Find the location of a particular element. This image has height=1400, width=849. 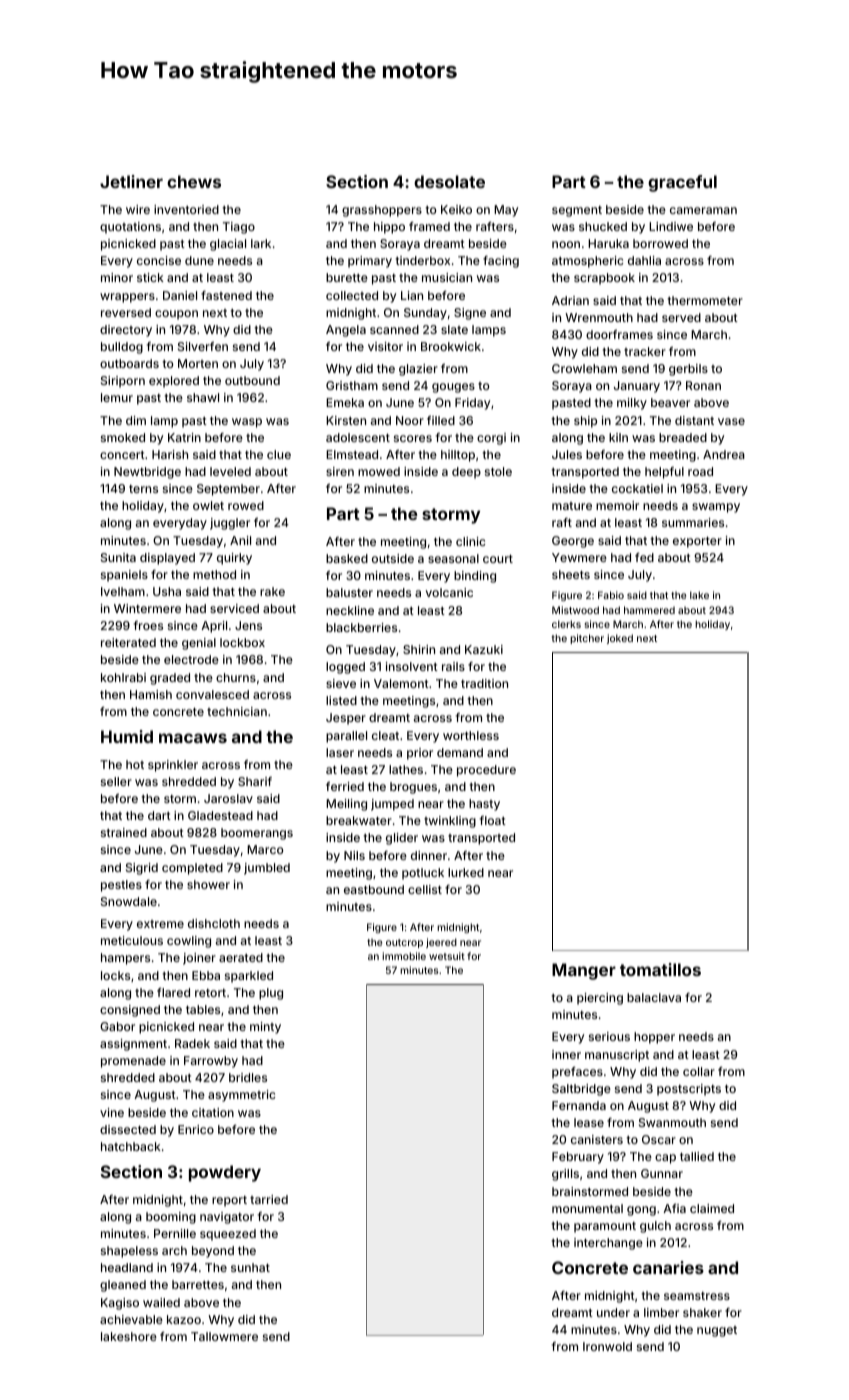

May is located at coordinates (506, 211).
